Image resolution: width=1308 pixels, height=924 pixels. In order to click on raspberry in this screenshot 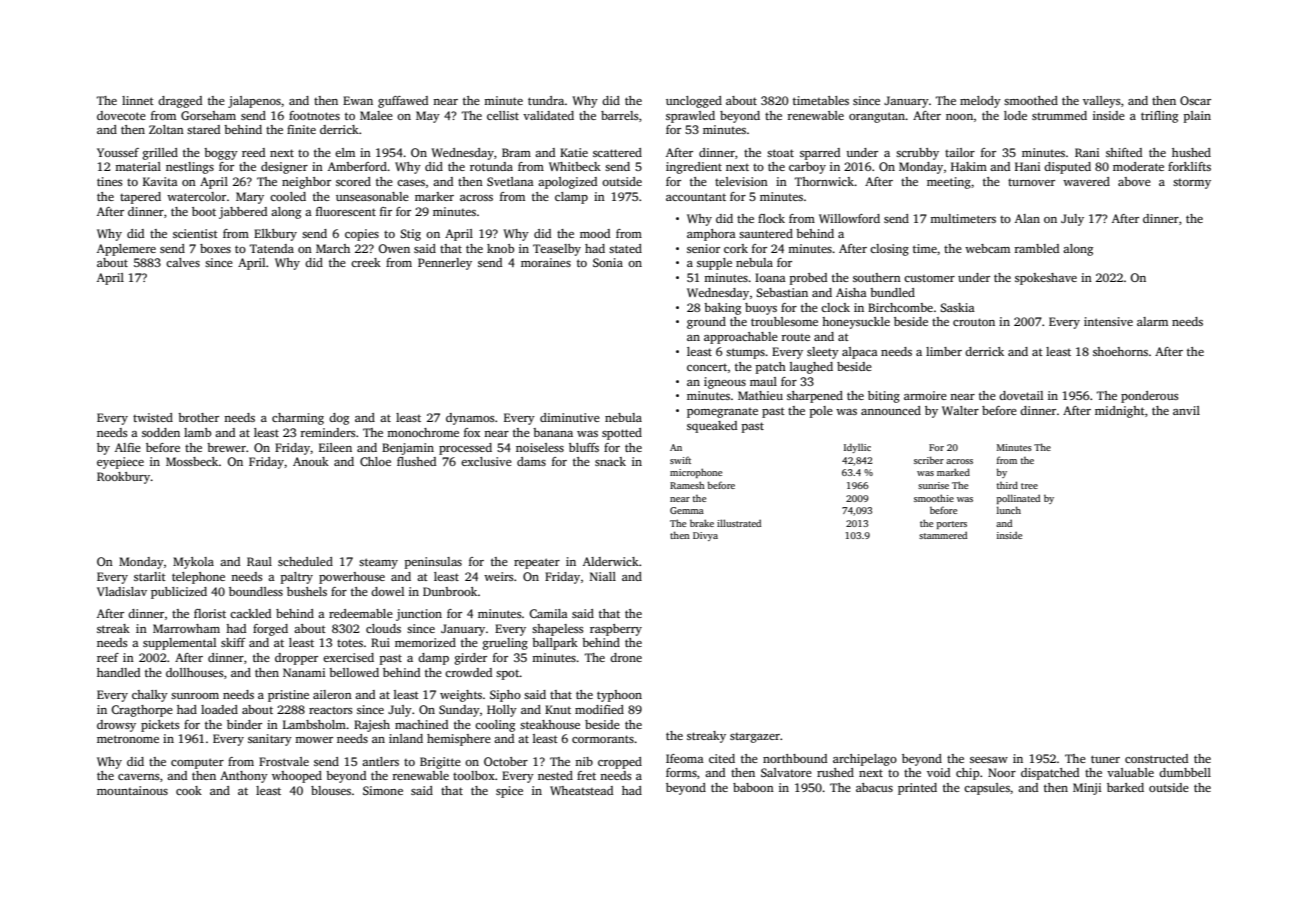, I will do `click(616, 630)`.
